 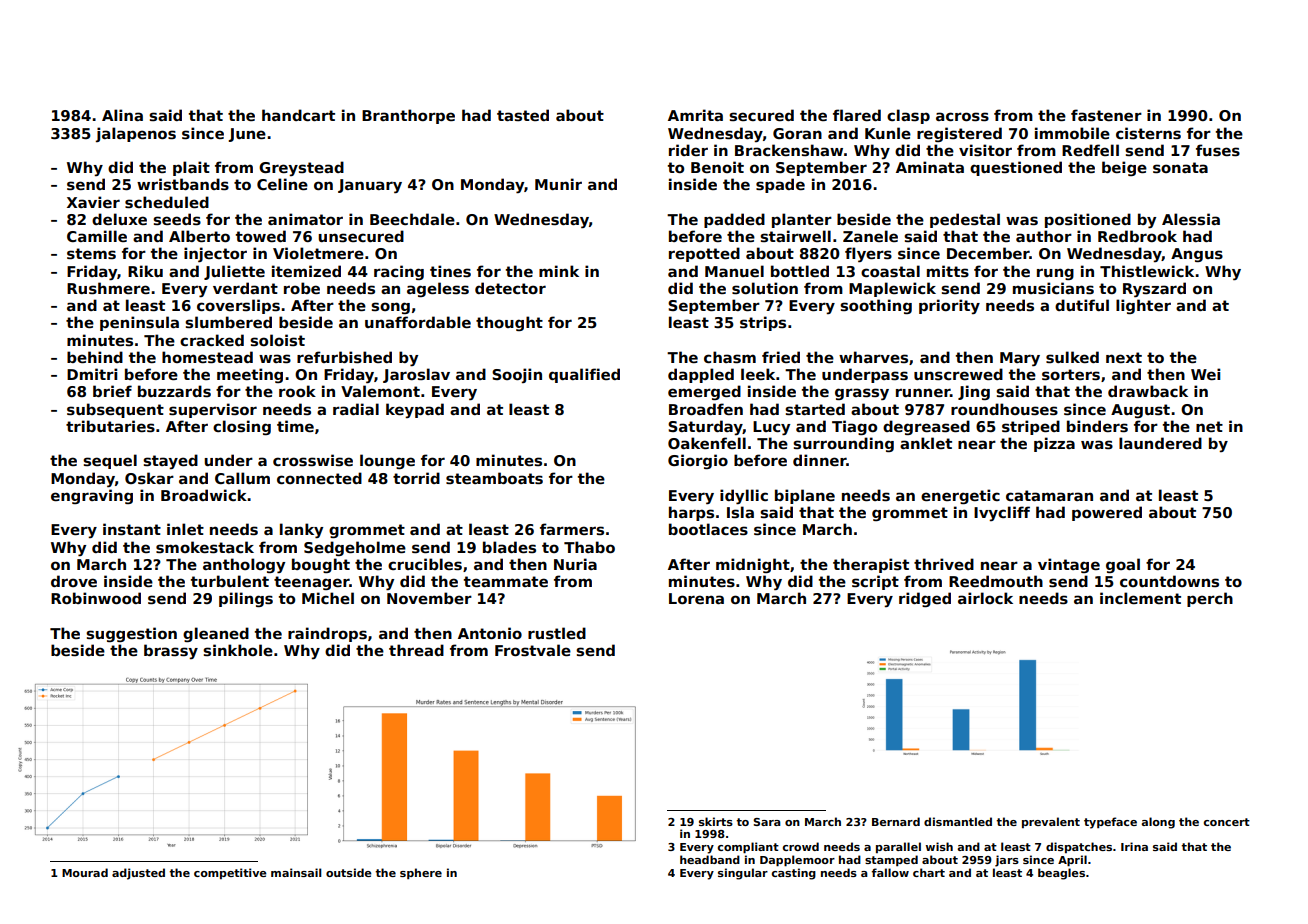 I want to click on Wei, so click(x=1205, y=374).
